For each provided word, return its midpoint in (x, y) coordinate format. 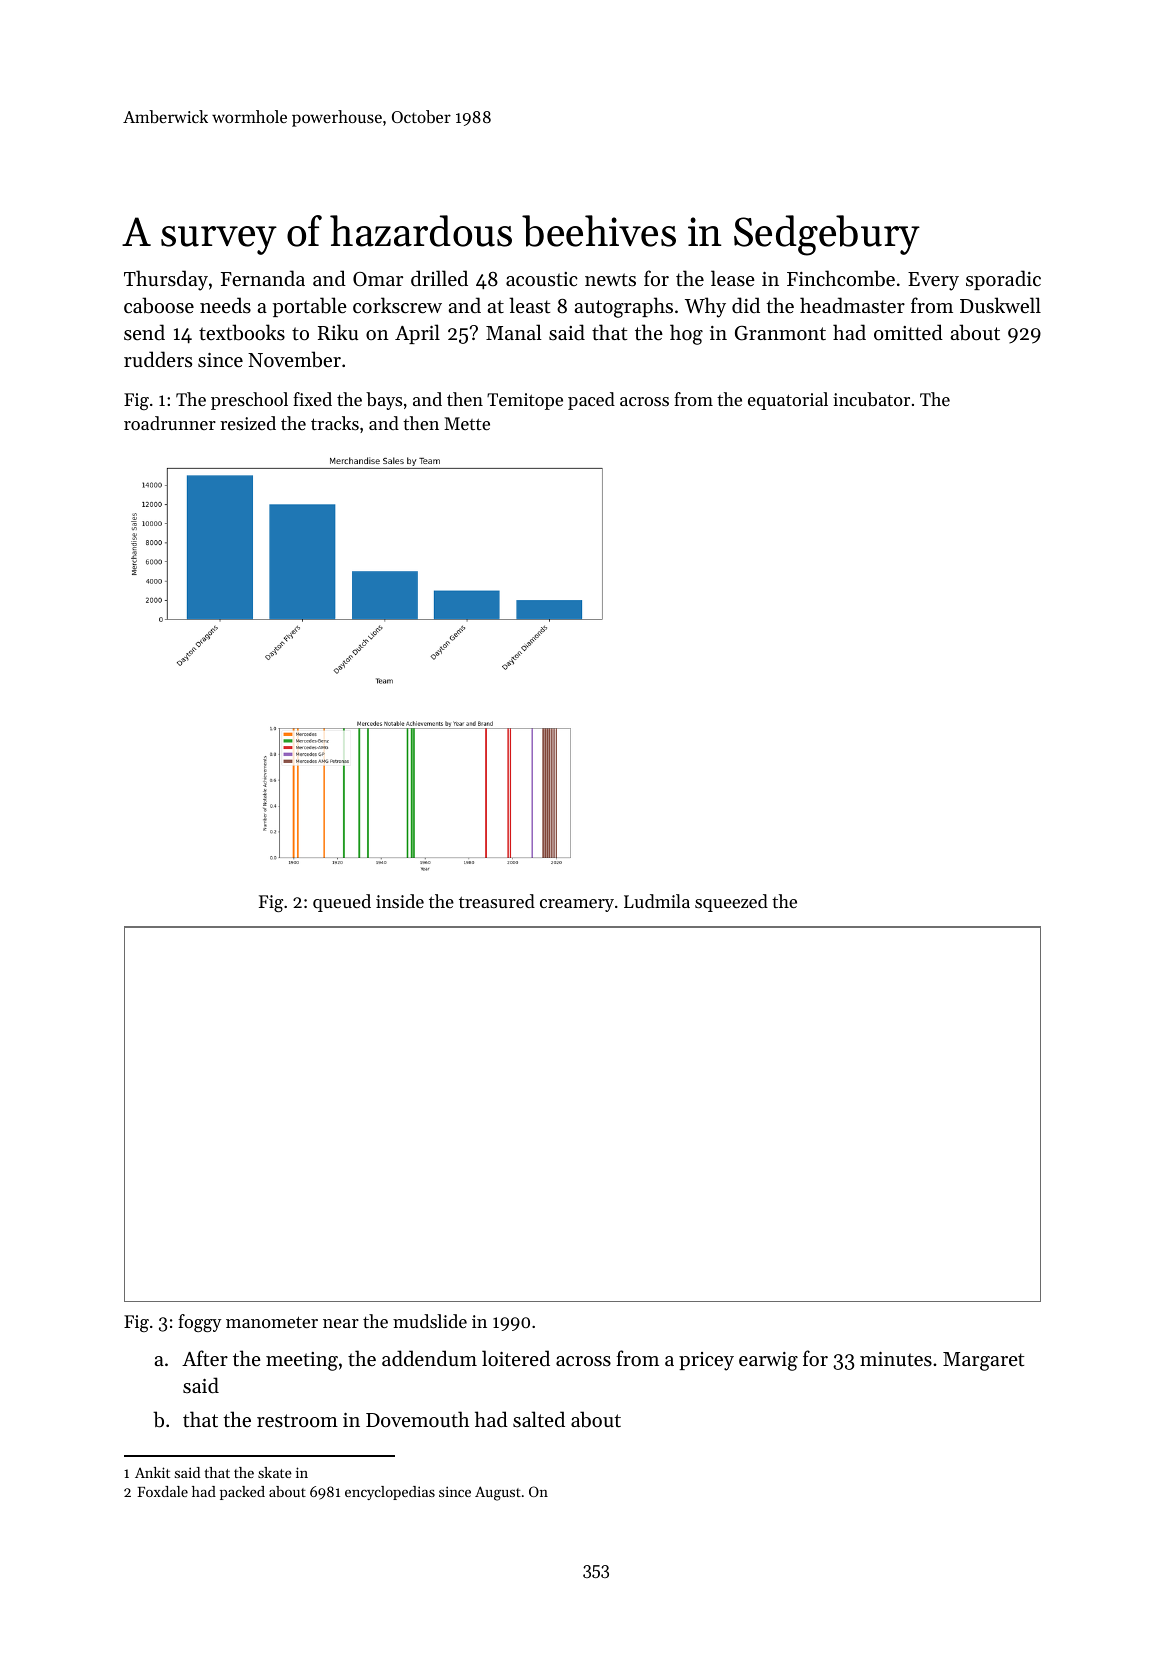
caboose (159, 305)
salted (539, 1419)
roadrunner (170, 423)
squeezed (731, 903)
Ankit (152, 1472)
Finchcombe (841, 278)
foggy (200, 1323)
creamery (577, 905)
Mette (467, 423)
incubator (871, 399)
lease (733, 278)
